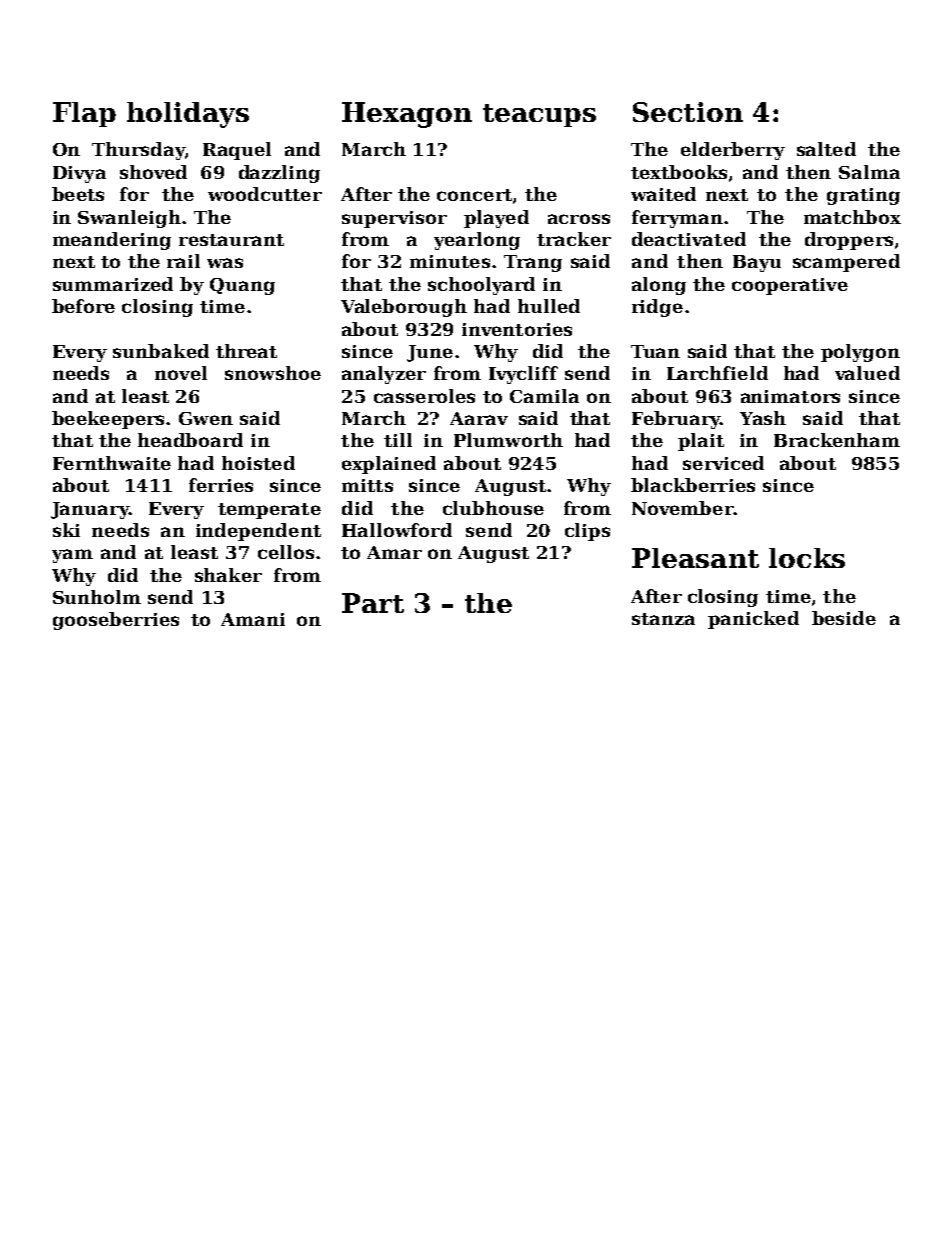 The width and height of the page is (952, 1233). Describe the element at coordinates (108, 420) in the page. I see `beekeepers` at that location.
